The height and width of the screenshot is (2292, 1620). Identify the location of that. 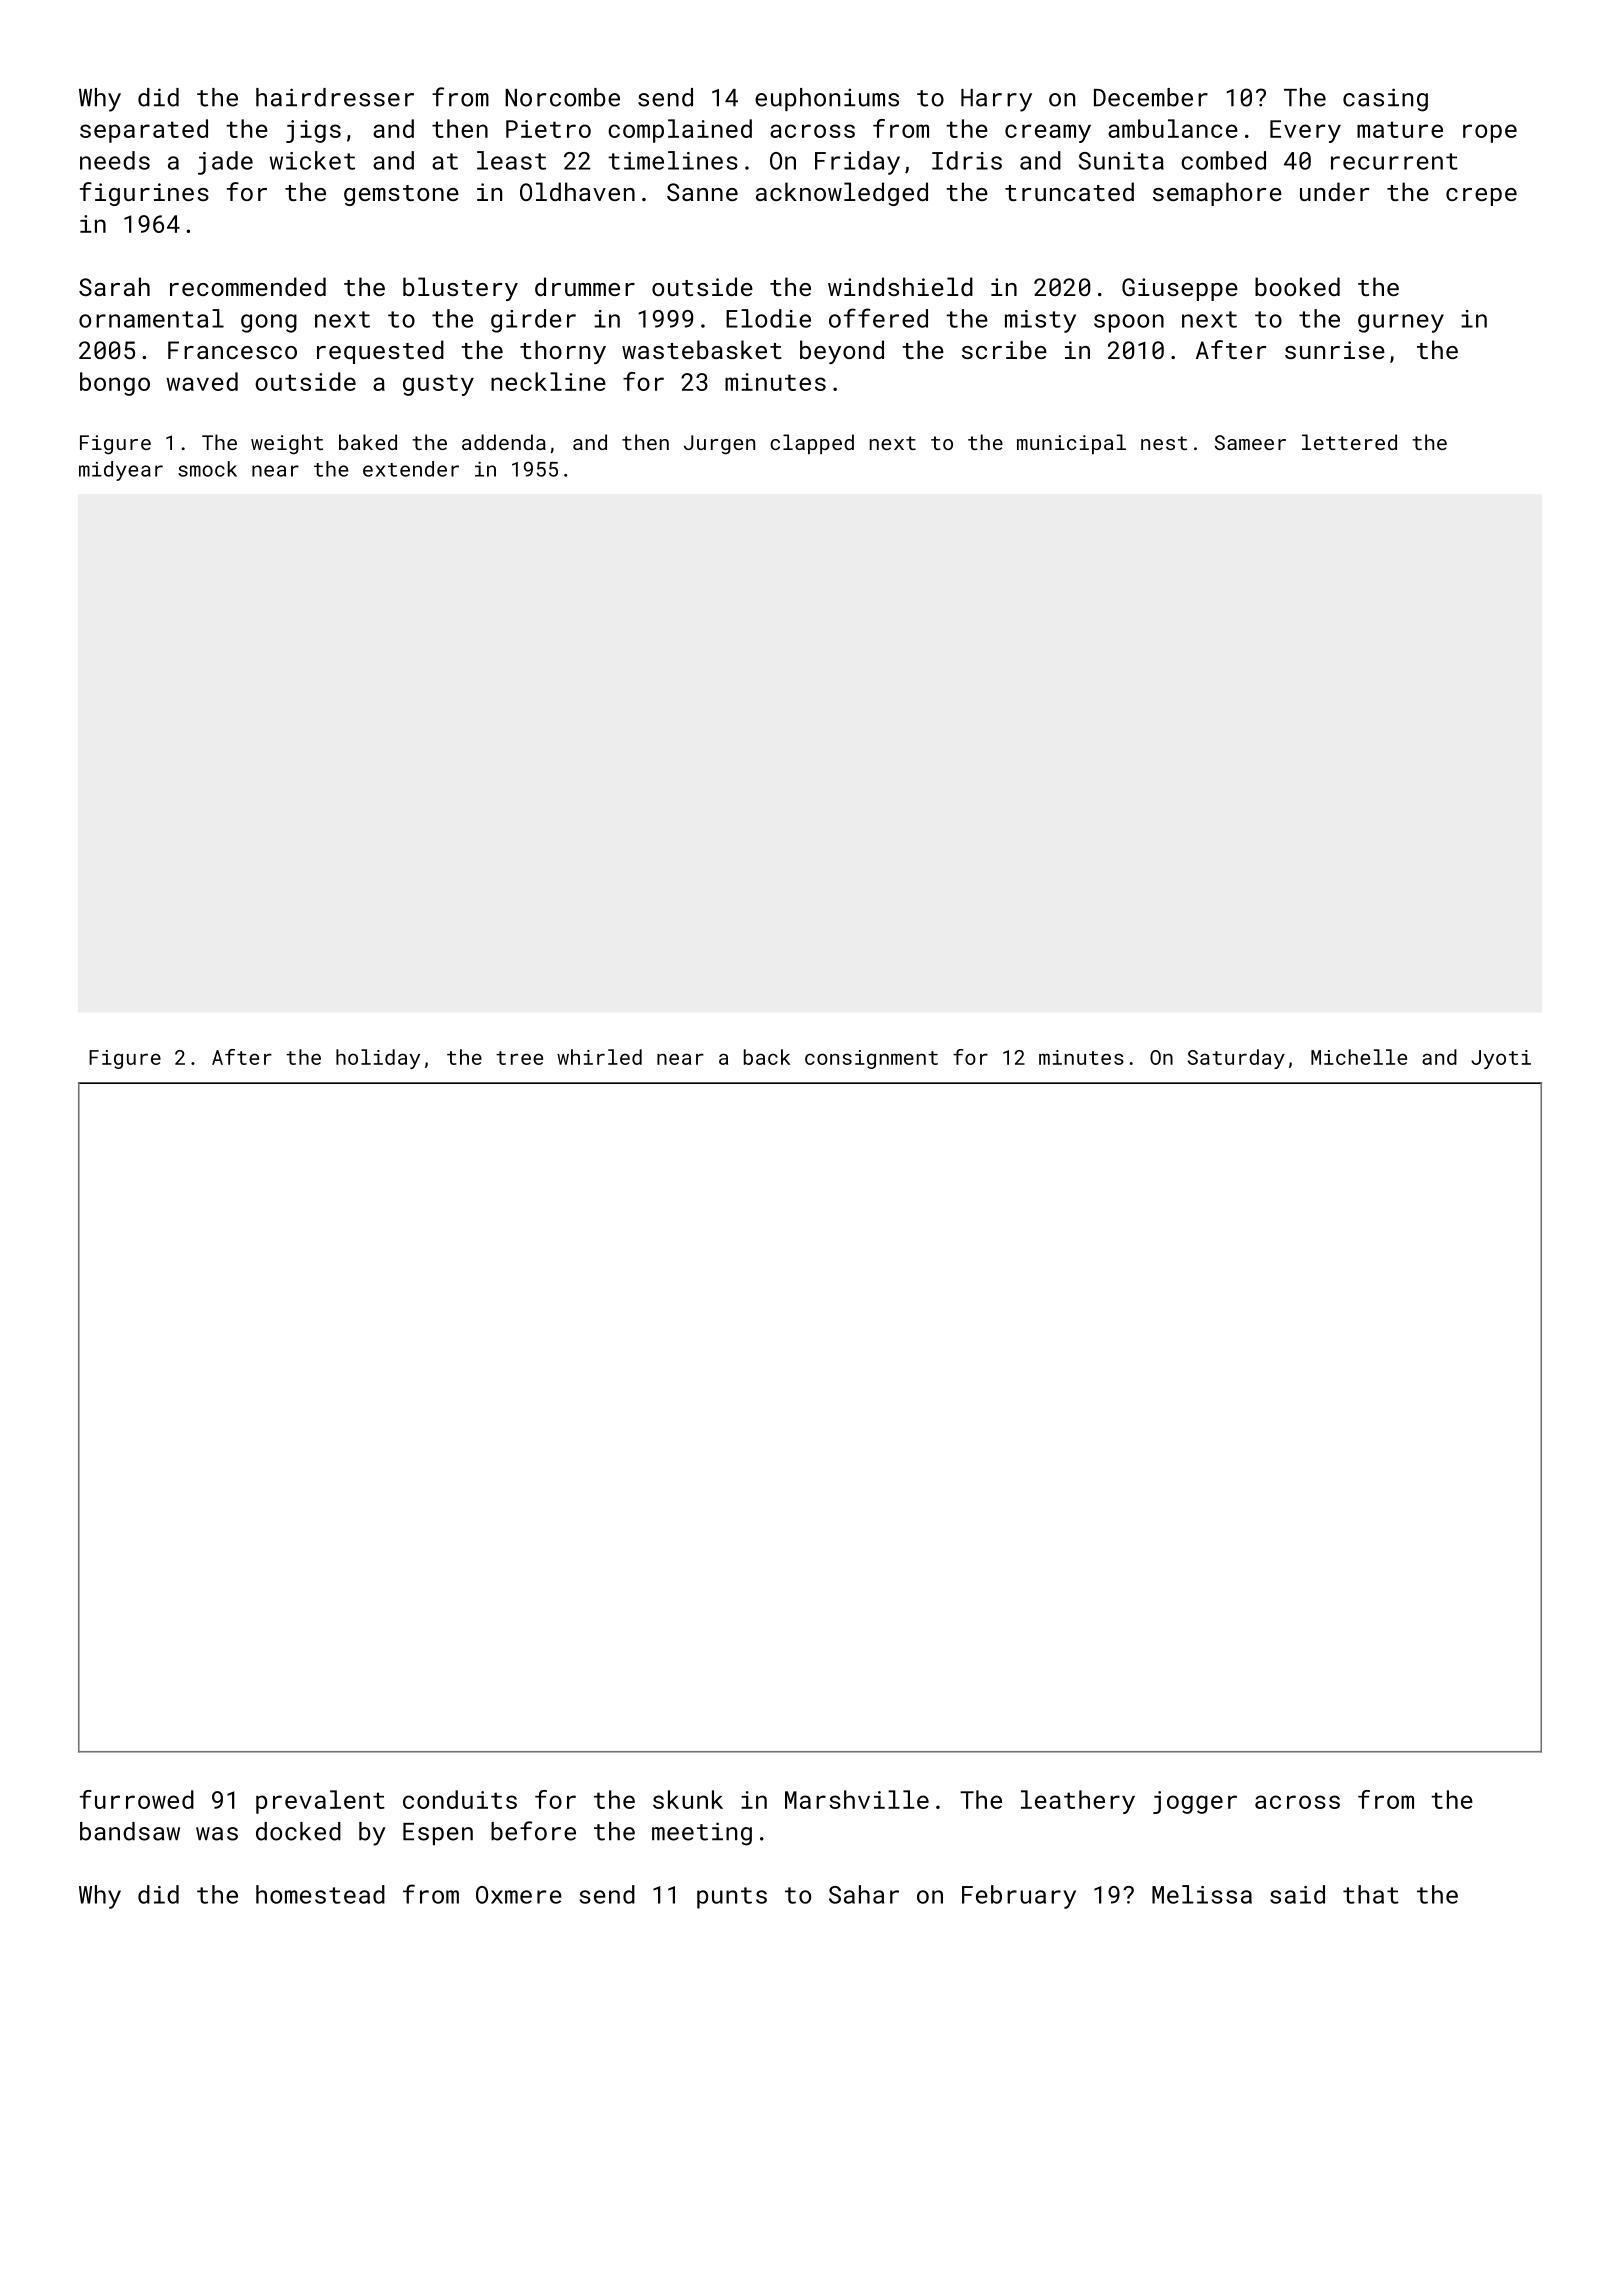
(1371, 1894).
